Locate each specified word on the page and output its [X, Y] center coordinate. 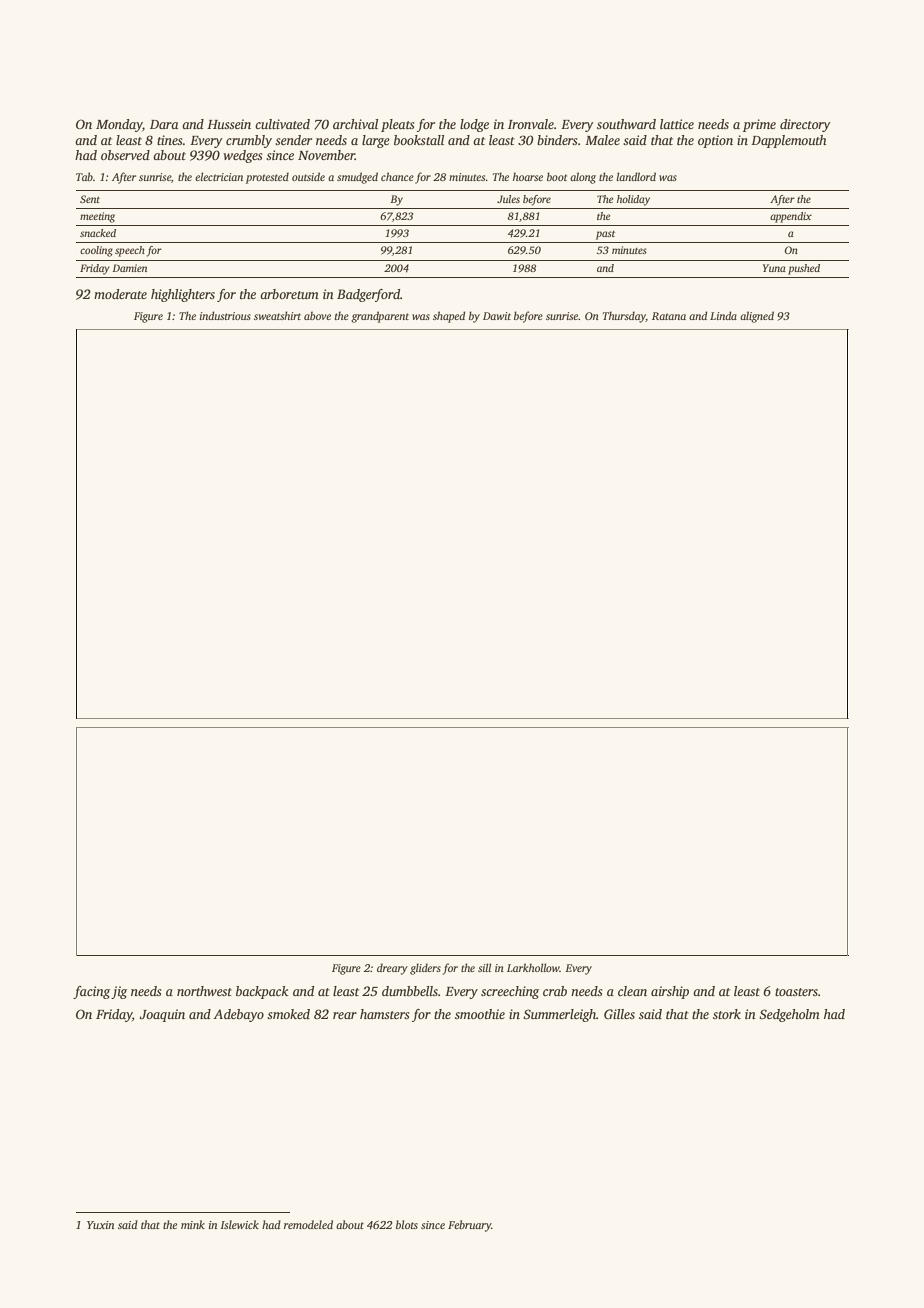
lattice [677, 124]
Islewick [239, 1224]
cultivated [282, 124]
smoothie [480, 1014]
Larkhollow [533, 967]
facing [91, 992]
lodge [474, 125]
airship [670, 992]
